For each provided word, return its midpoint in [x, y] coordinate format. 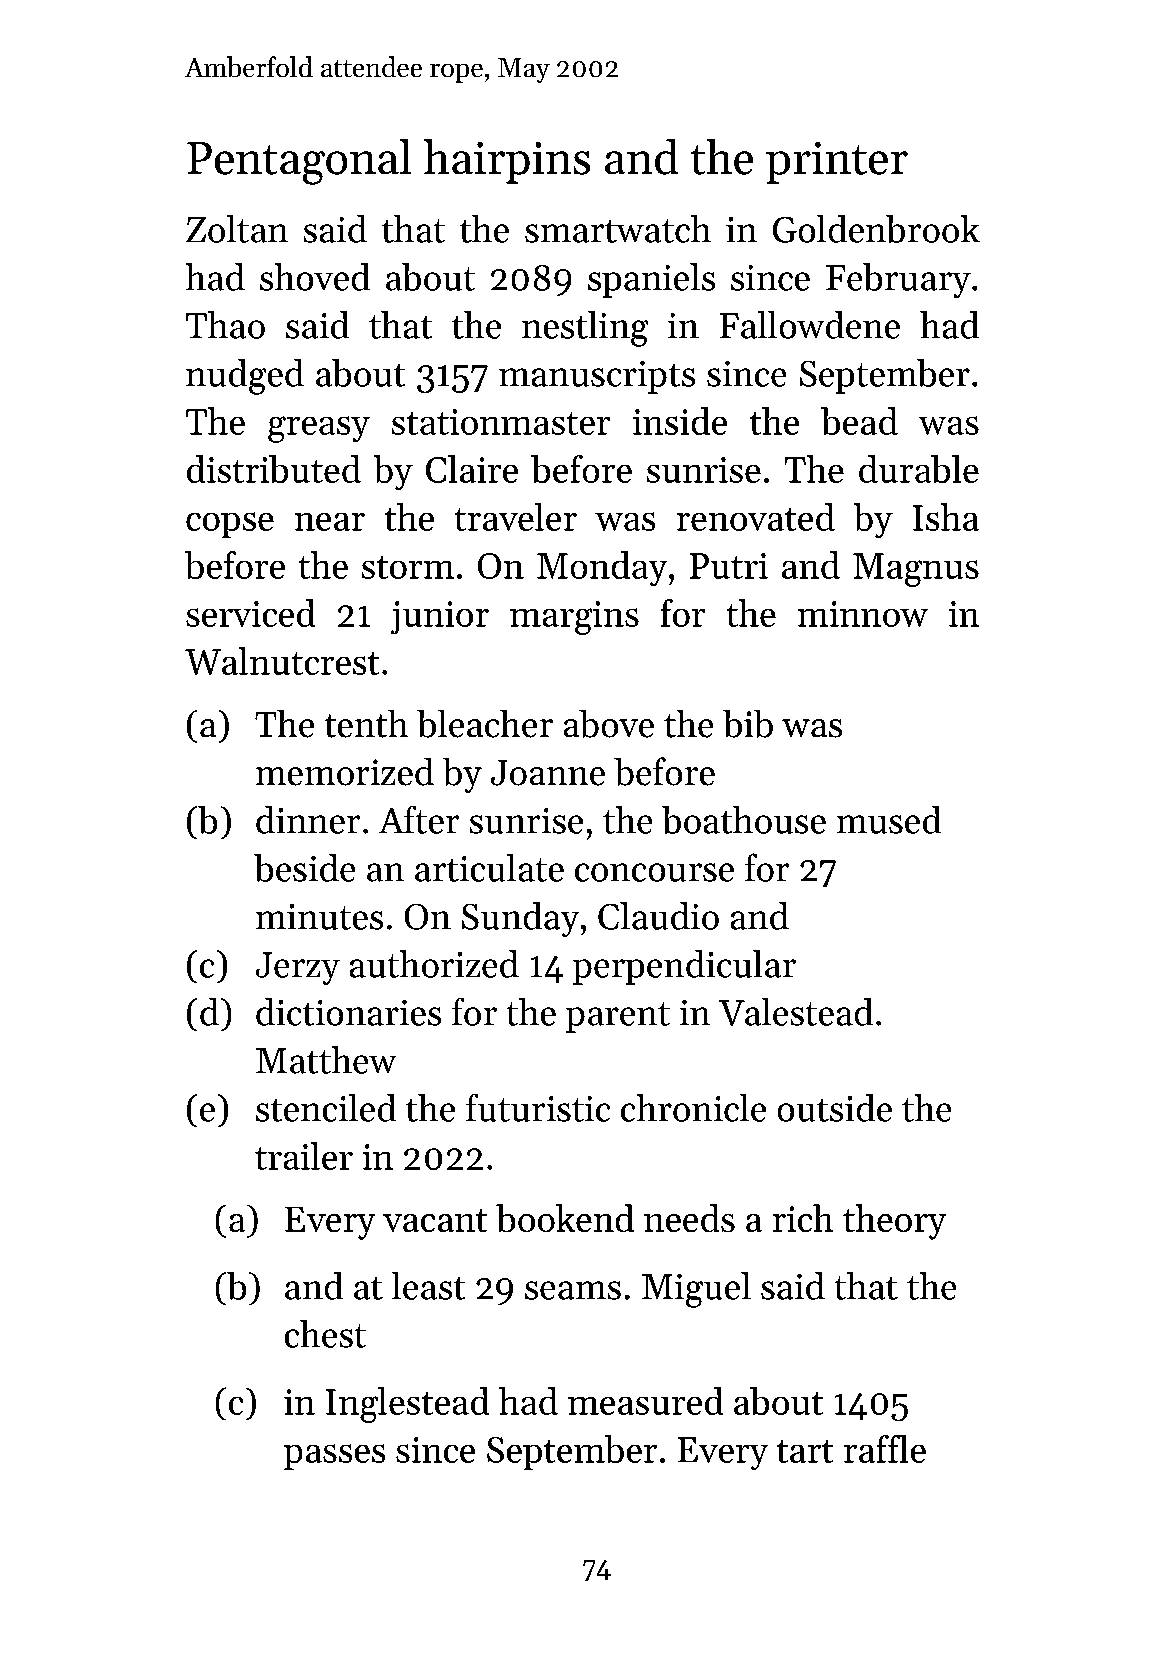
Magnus [916, 570]
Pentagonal [299, 162]
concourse [654, 872]
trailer [304, 1156]
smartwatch [618, 229]
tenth [366, 724]
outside [835, 1108]
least [428, 1286]
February [898, 280]
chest [325, 1334]
